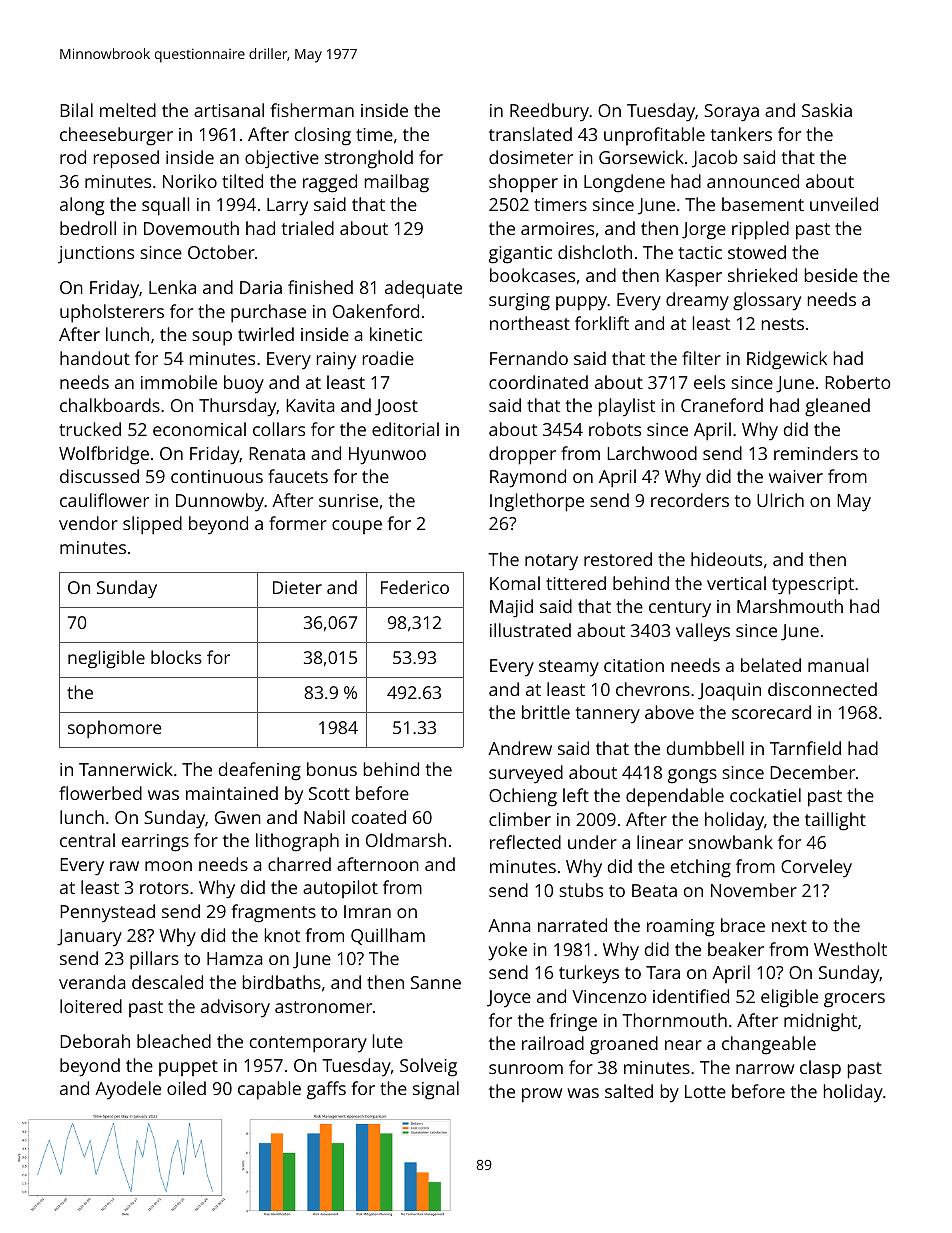 The height and width of the screenshot is (1233, 952). I want to click on dropper, so click(522, 455).
